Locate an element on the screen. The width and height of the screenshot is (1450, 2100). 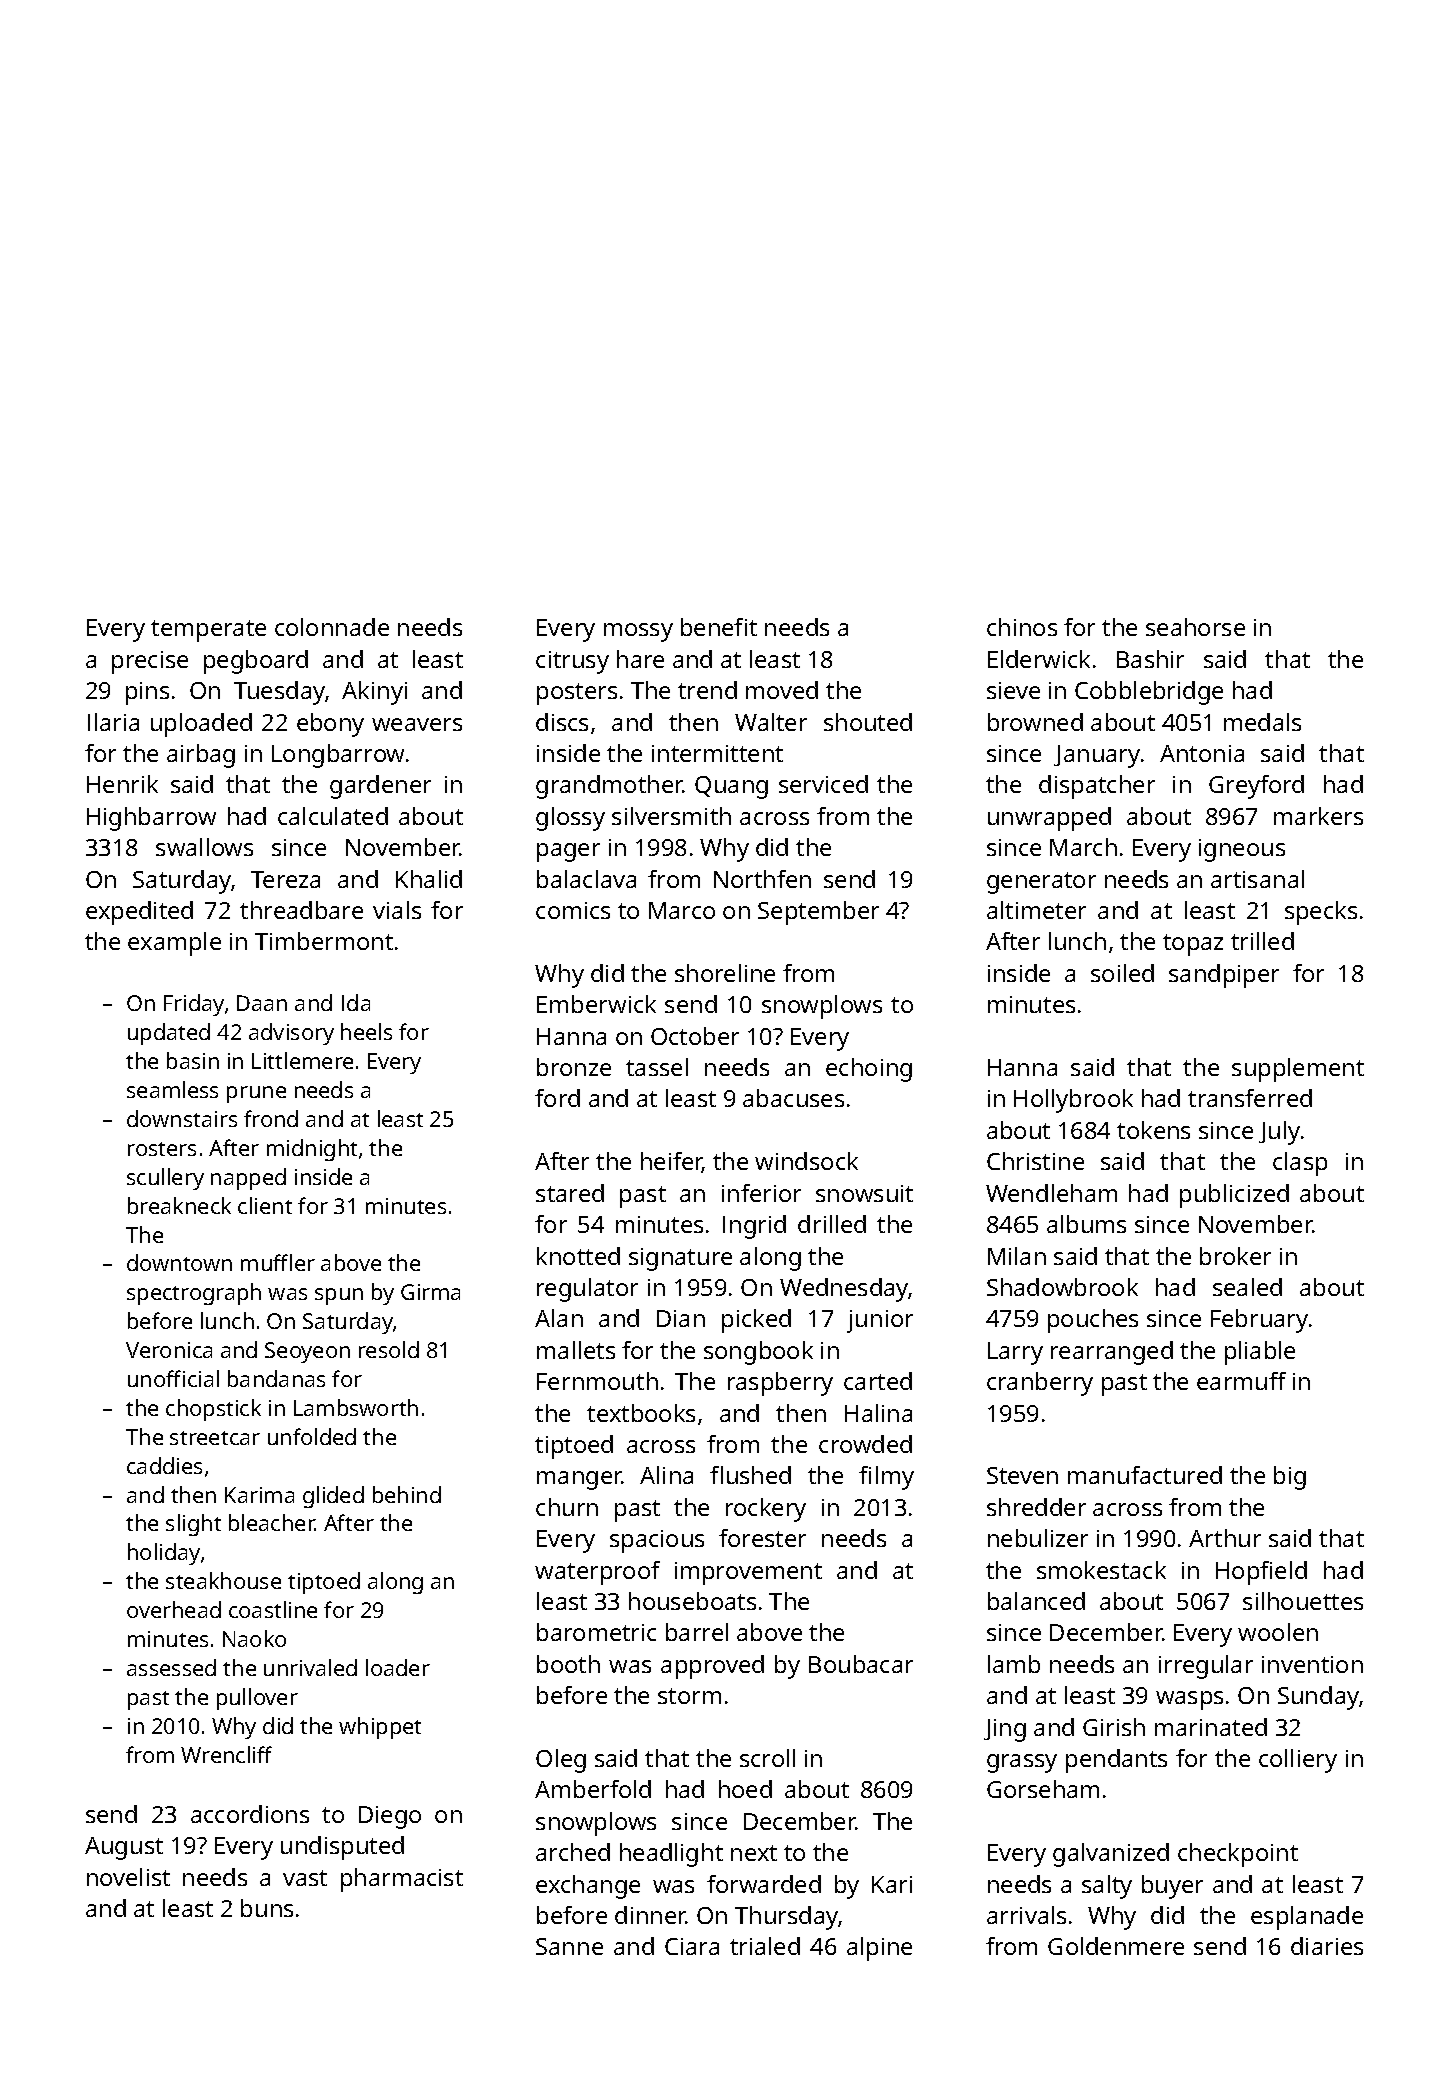
chinos is located at coordinates (1022, 627).
